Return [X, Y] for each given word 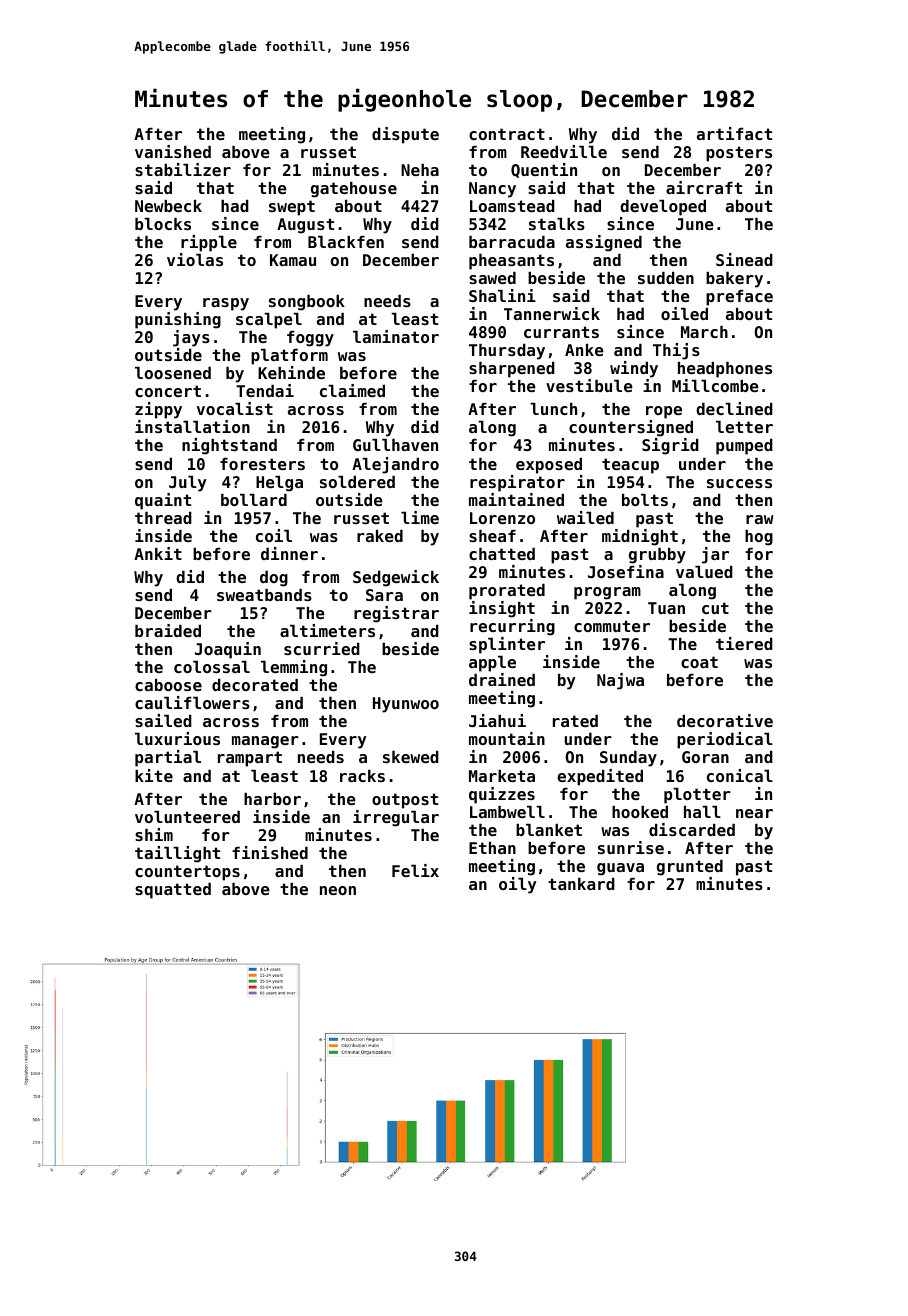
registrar [396, 614]
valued [704, 572]
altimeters [327, 630]
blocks [163, 224]
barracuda [512, 242]
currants [561, 332]
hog [759, 538]
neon [338, 890]
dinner [289, 553]
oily [518, 885]
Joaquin [228, 650]
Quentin [544, 170]
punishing [178, 320]
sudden [666, 278]
